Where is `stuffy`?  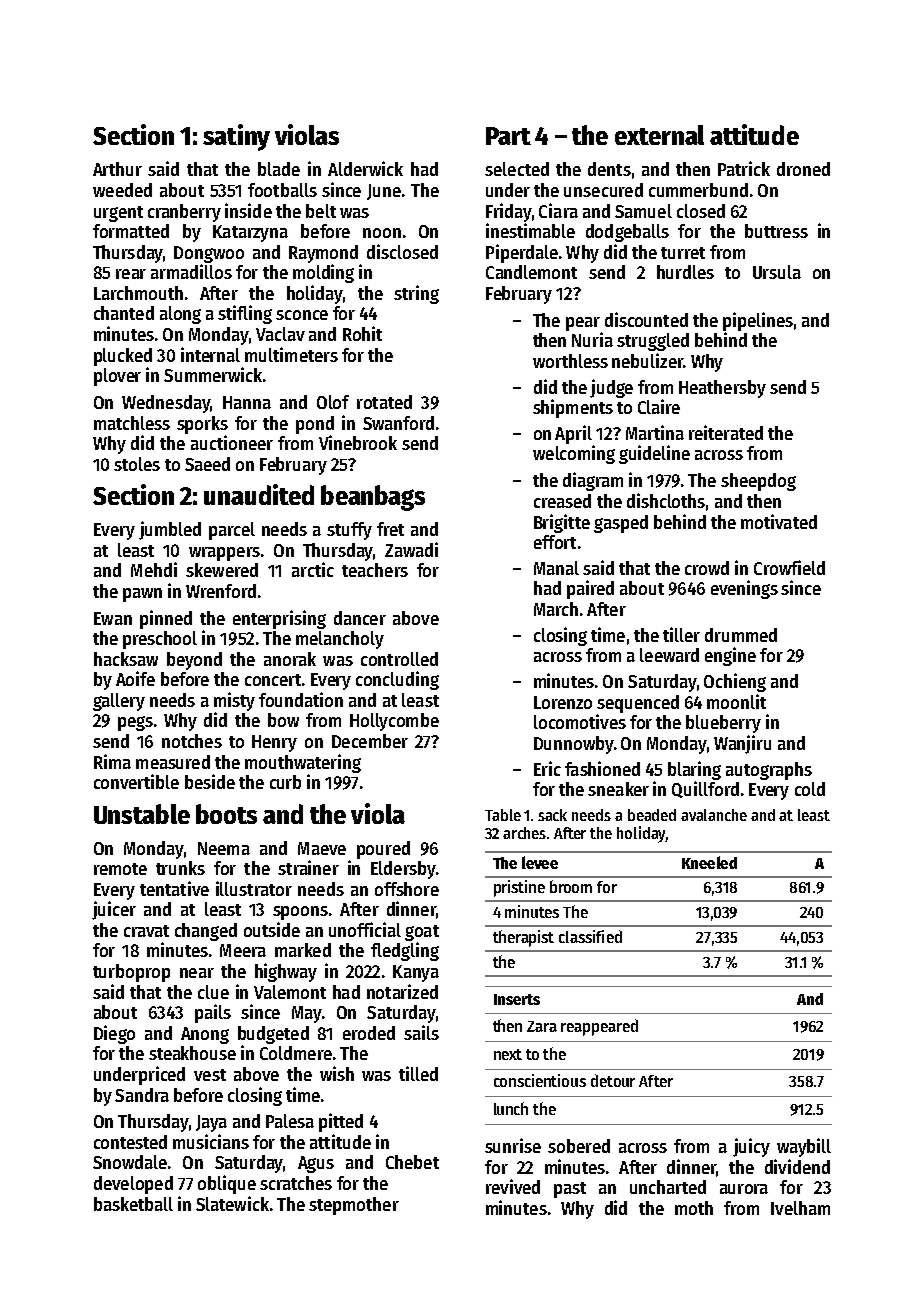 stuffy is located at coordinates (349, 531).
